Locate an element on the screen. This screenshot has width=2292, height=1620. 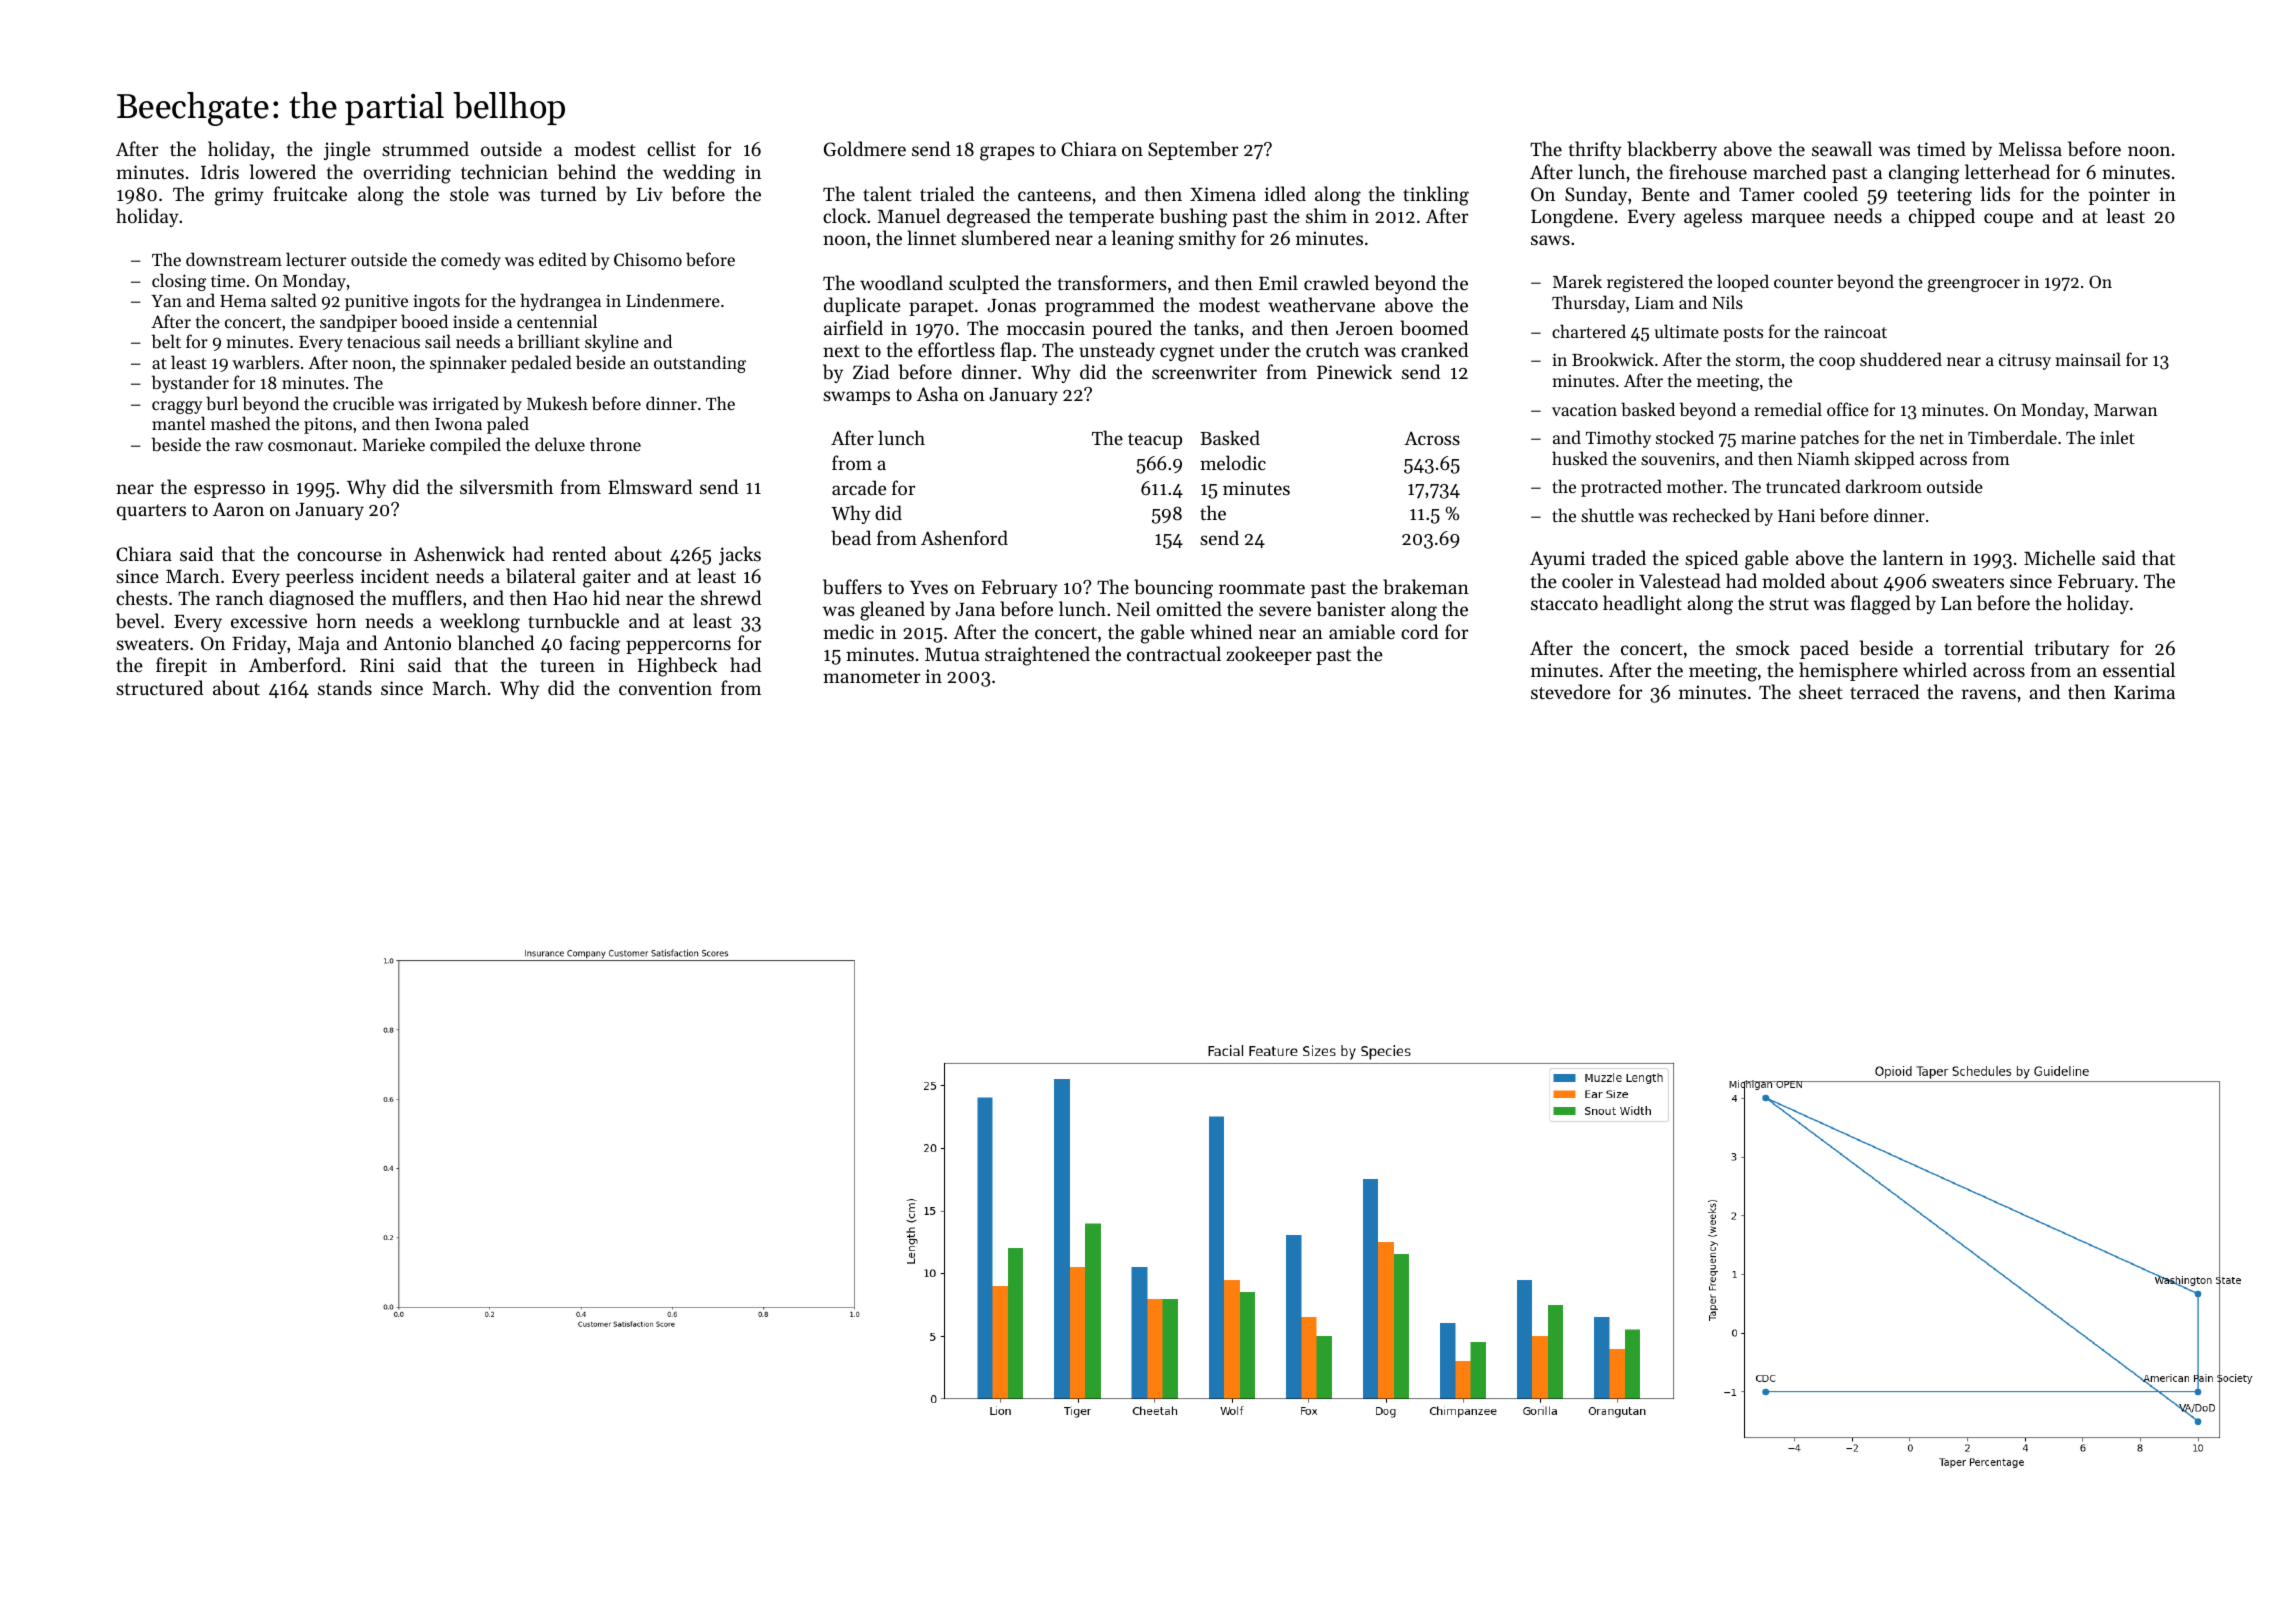
convention is located at coordinates (665, 688).
